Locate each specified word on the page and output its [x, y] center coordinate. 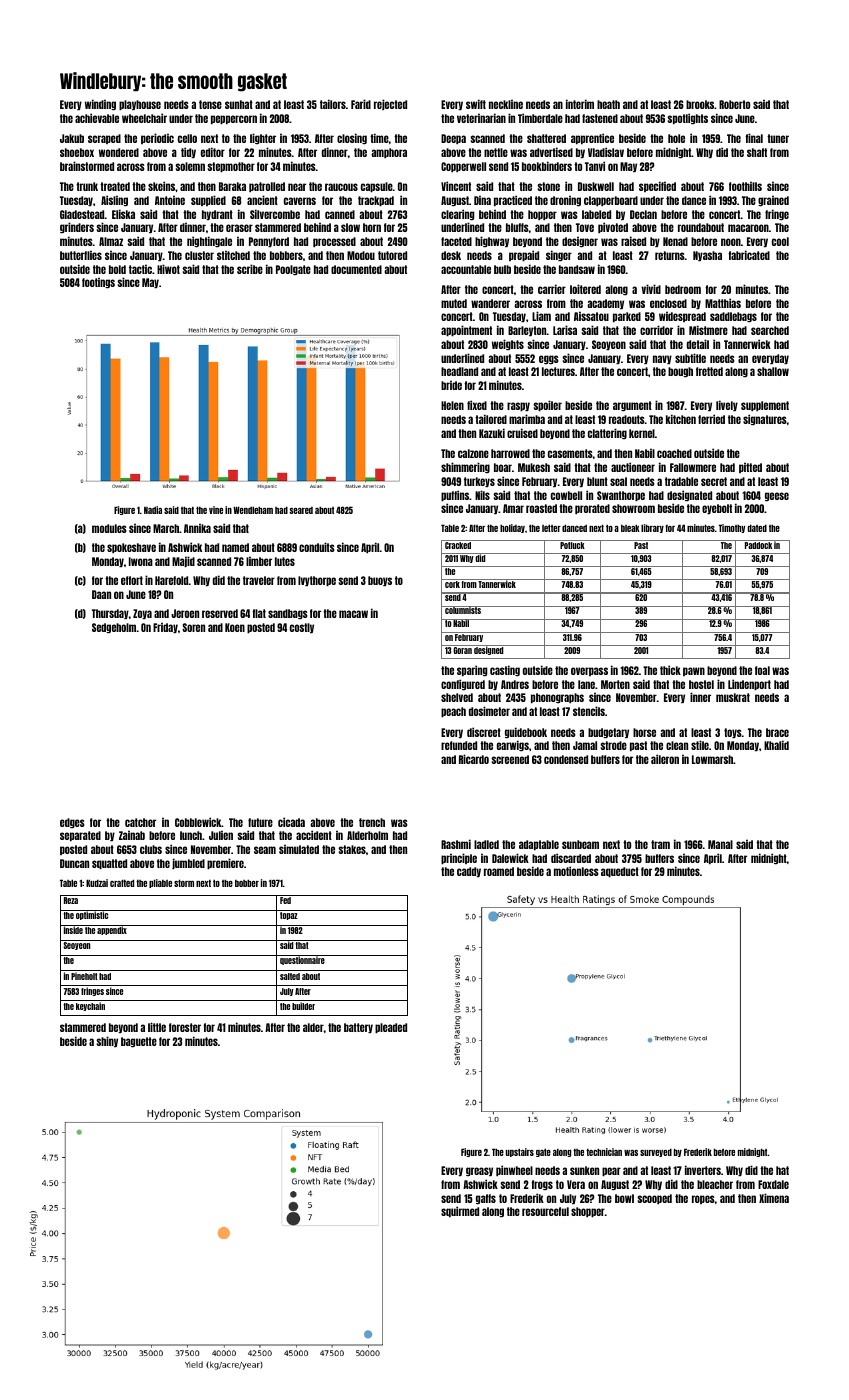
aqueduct [620, 872]
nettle [496, 152]
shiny [107, 1041]
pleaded [391, 1028]
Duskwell [596, 186]
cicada [291, 822]
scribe [250, 269]
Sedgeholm [114, 628]
